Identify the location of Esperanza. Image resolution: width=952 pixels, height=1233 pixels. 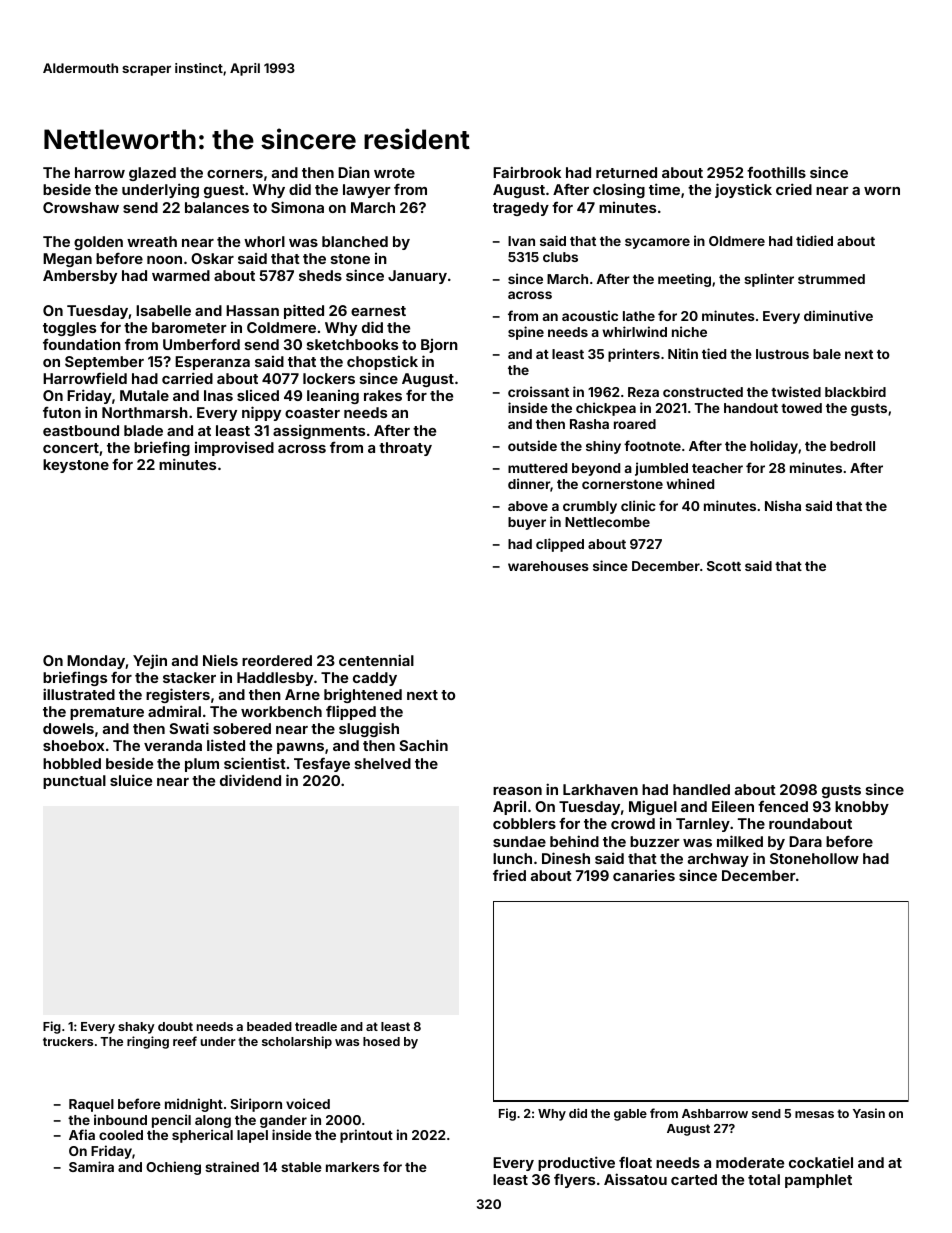
(212, 363).
